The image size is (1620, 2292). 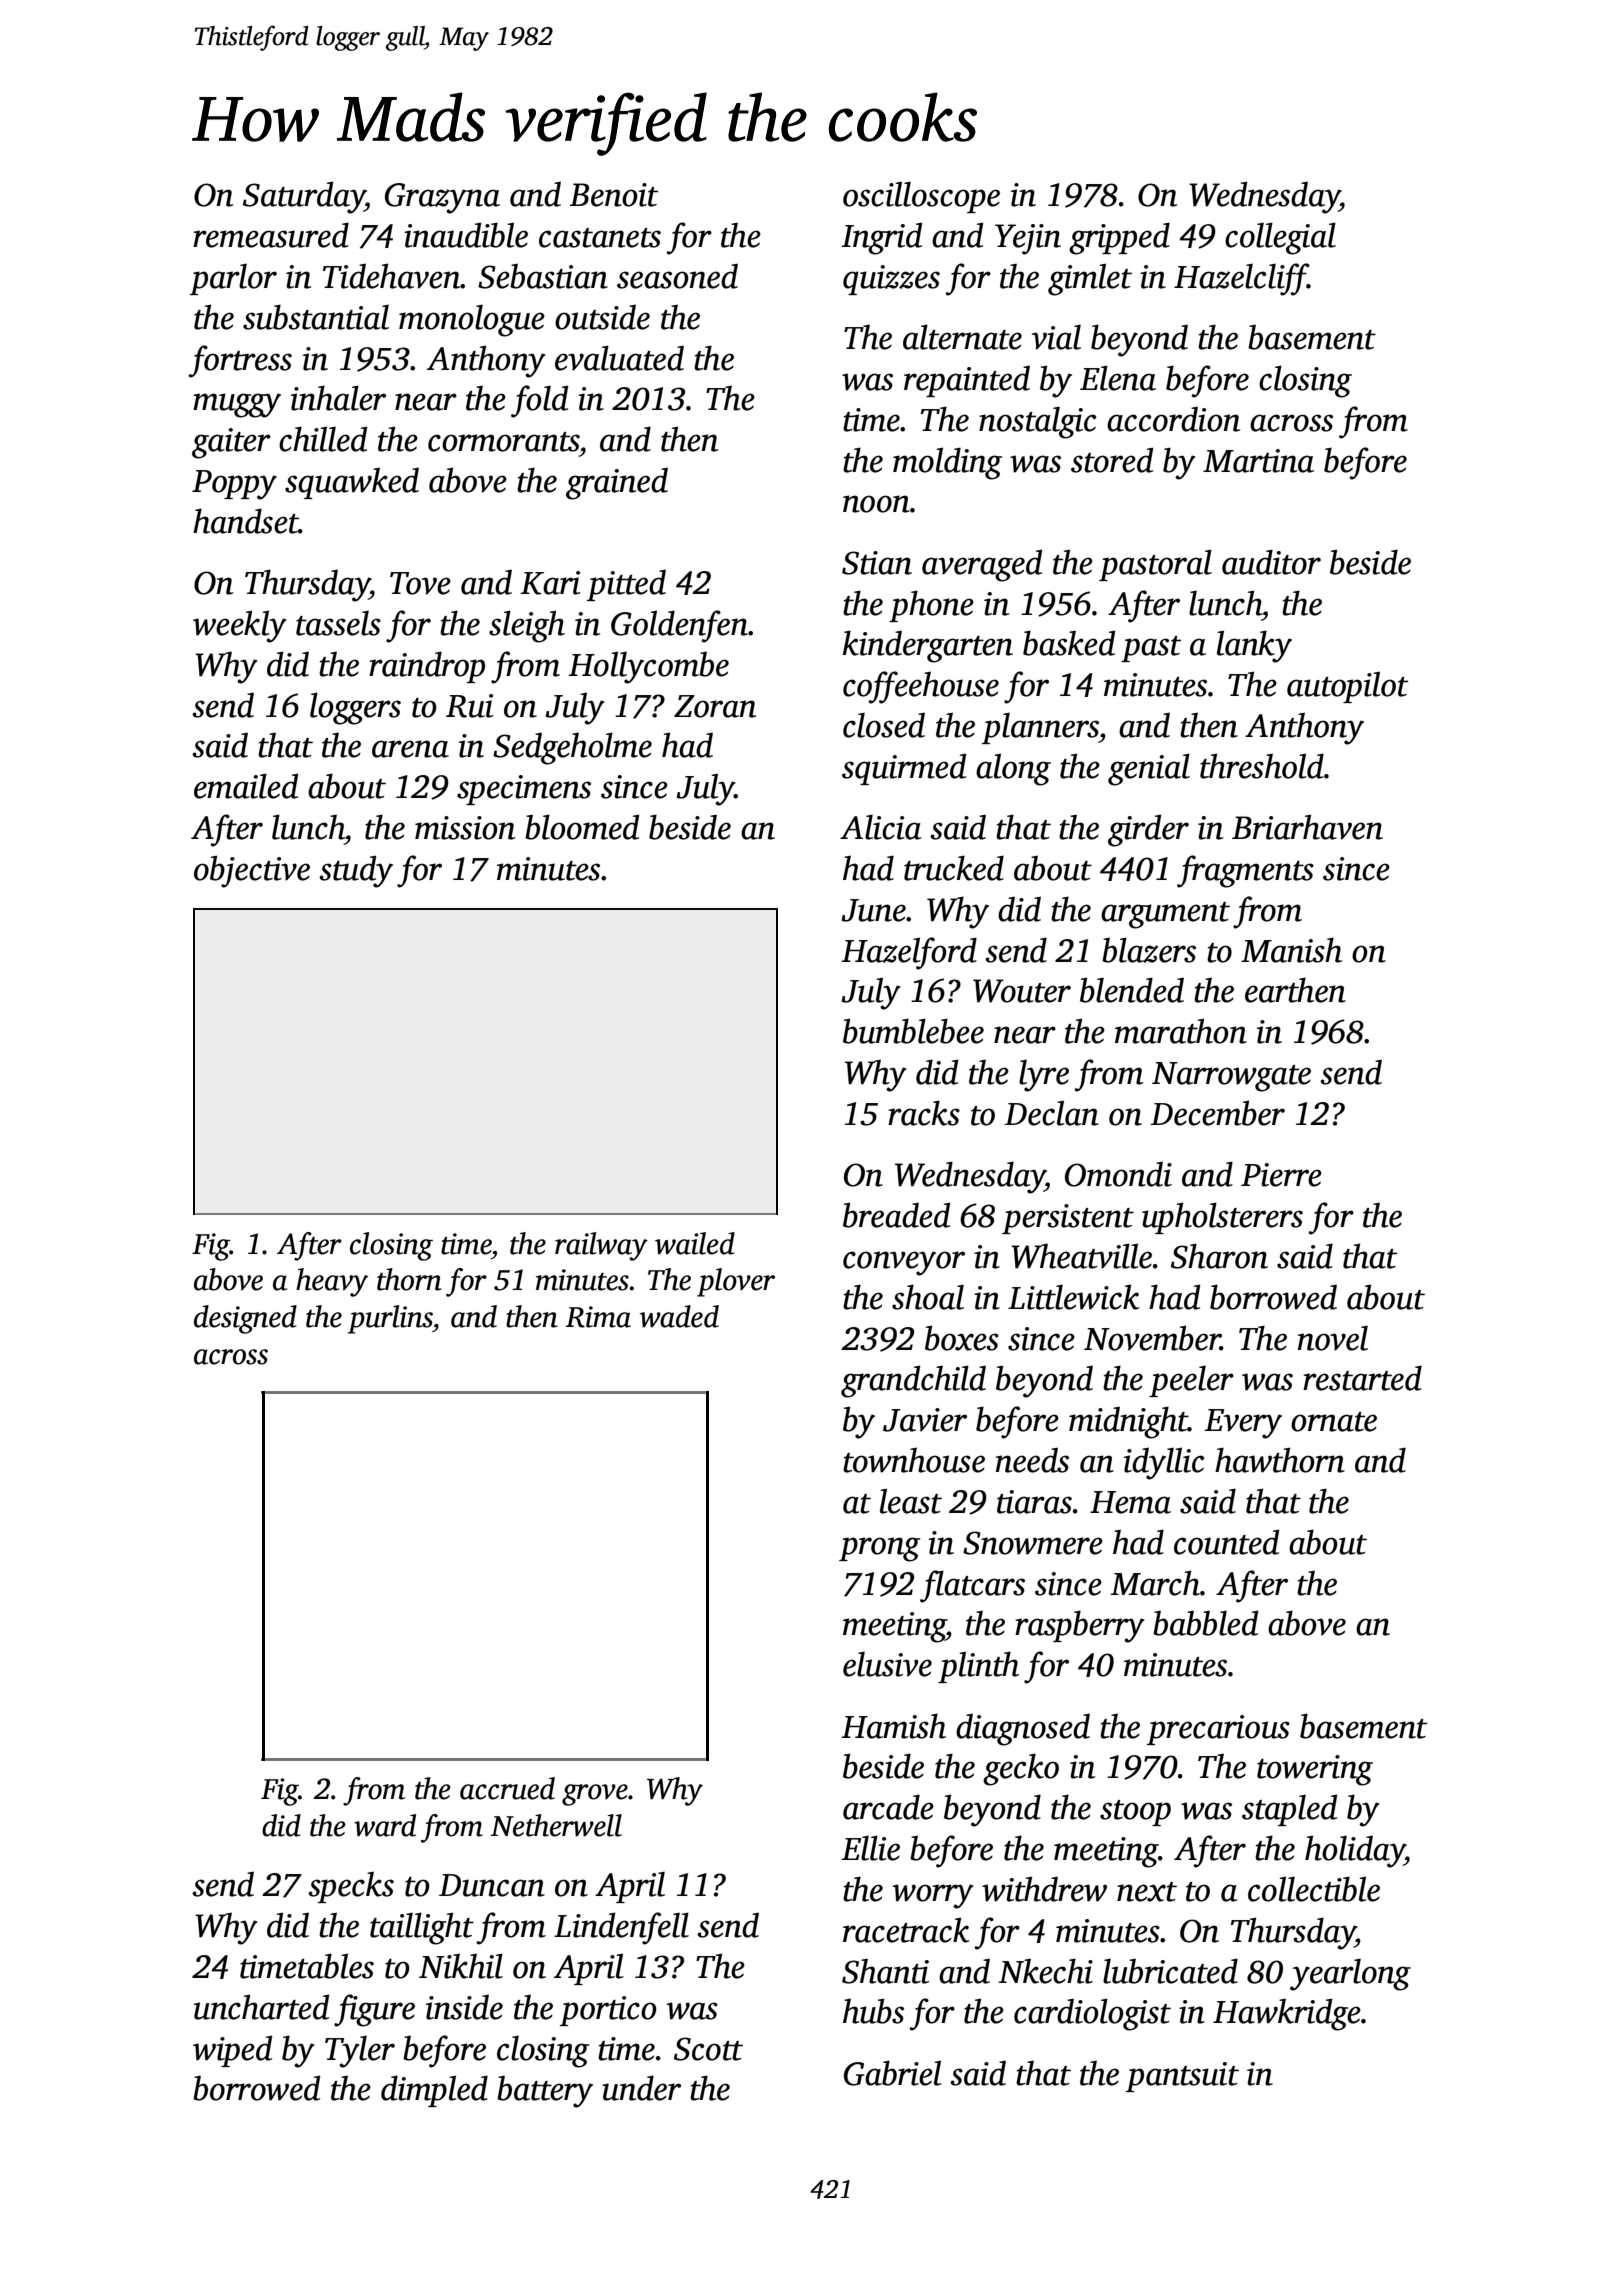 What do you see at coordinates (1132, 990) in the screenshot?
I see `blended` at bounding box center [1132, 990].
